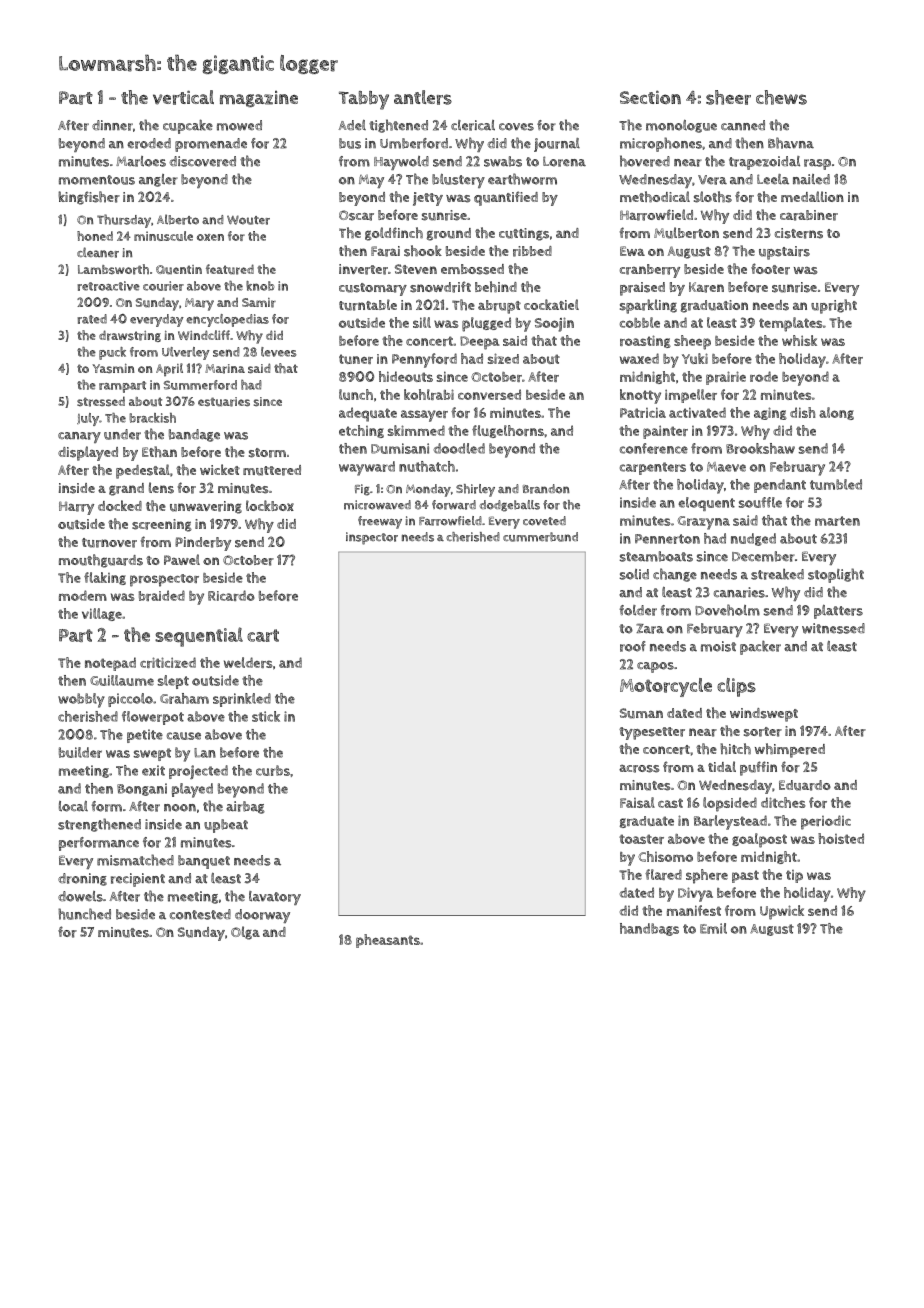 The image size is (924, 1308). I want to click on prospector, so click(164, 580).
